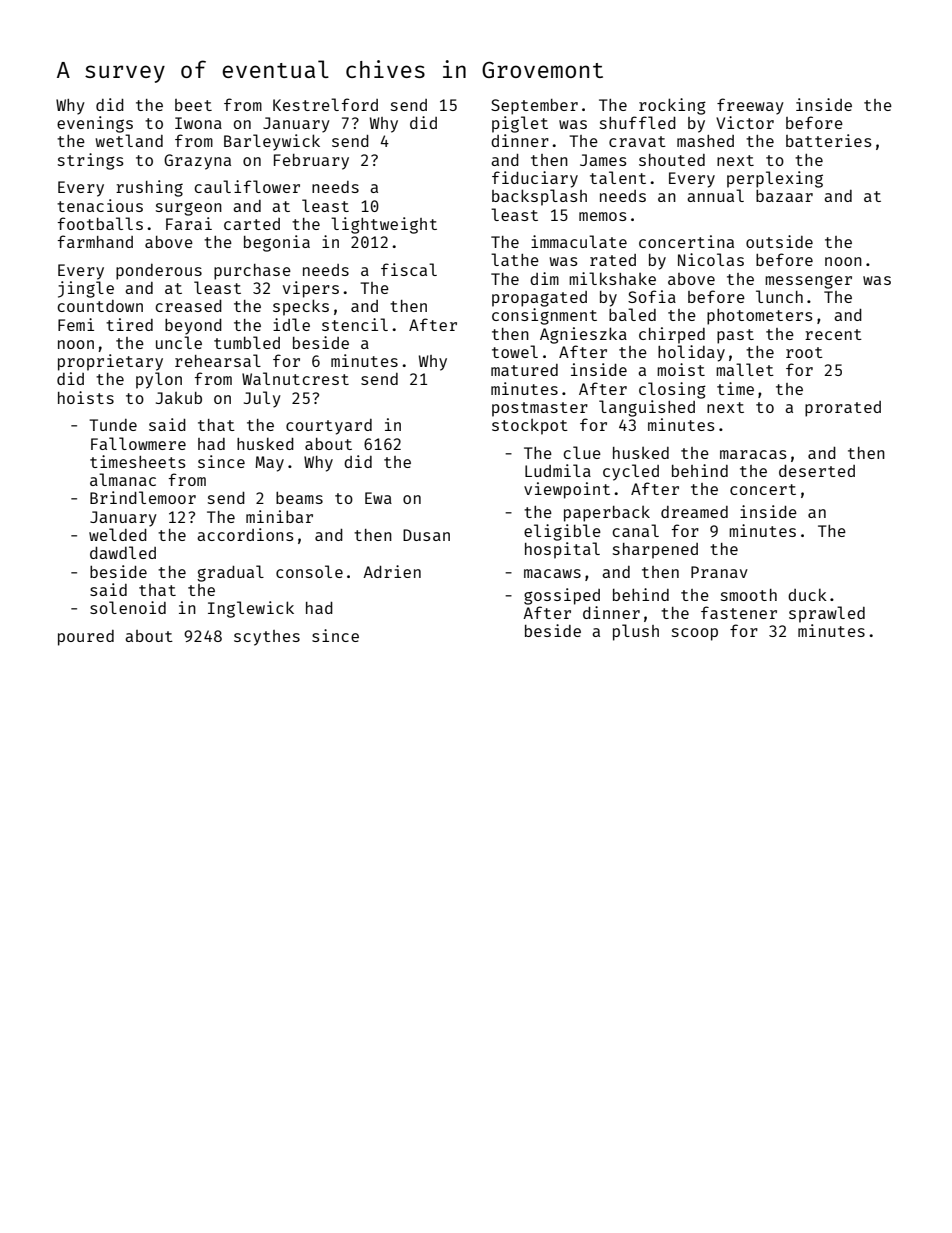  I want to click on Walnutcrest, so click(295, 378).
